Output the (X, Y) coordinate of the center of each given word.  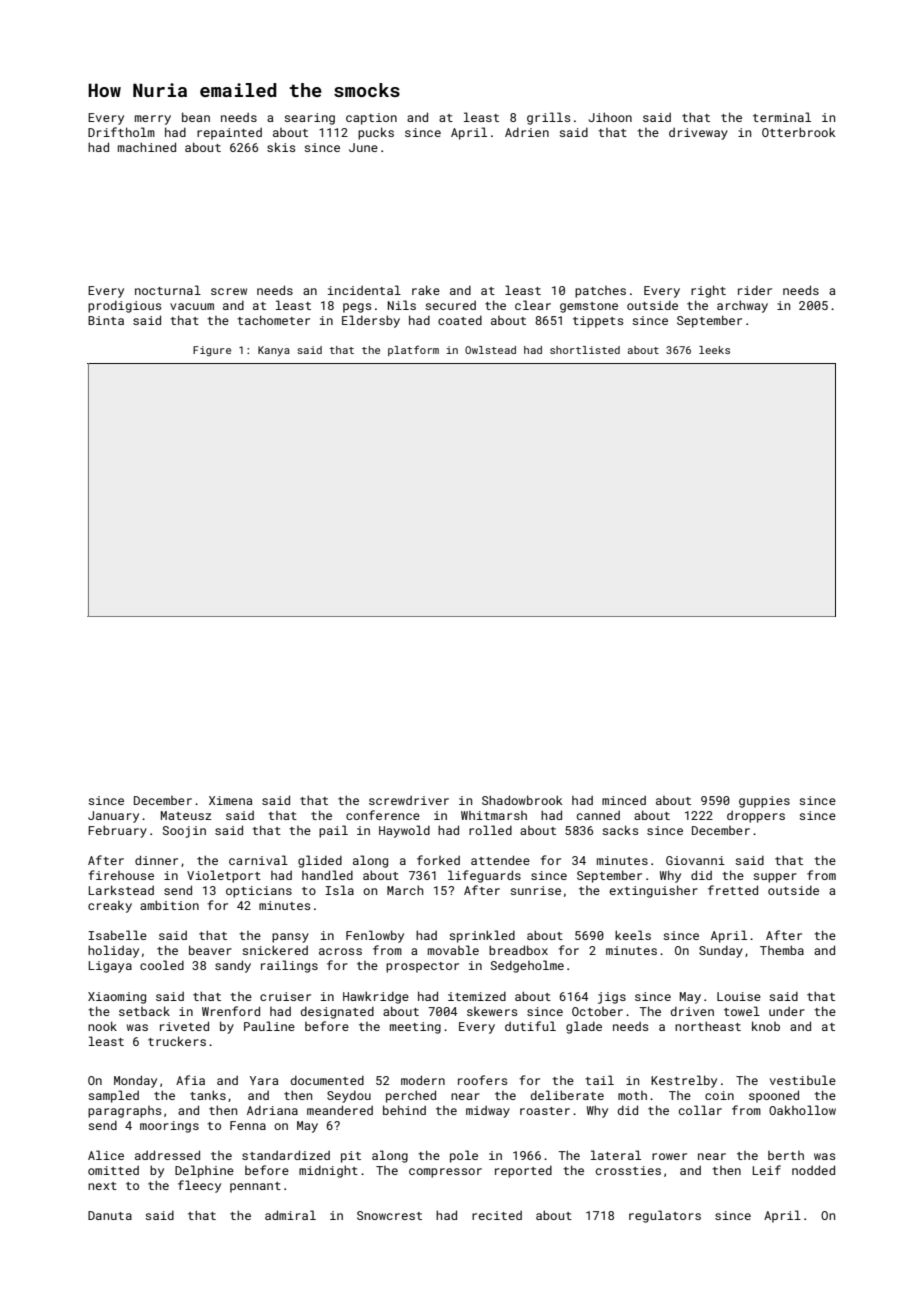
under (787, 1011)
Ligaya (110, 967)
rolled (490, 830)
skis (281, 147)
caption (371, 119)
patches (600, 292)
